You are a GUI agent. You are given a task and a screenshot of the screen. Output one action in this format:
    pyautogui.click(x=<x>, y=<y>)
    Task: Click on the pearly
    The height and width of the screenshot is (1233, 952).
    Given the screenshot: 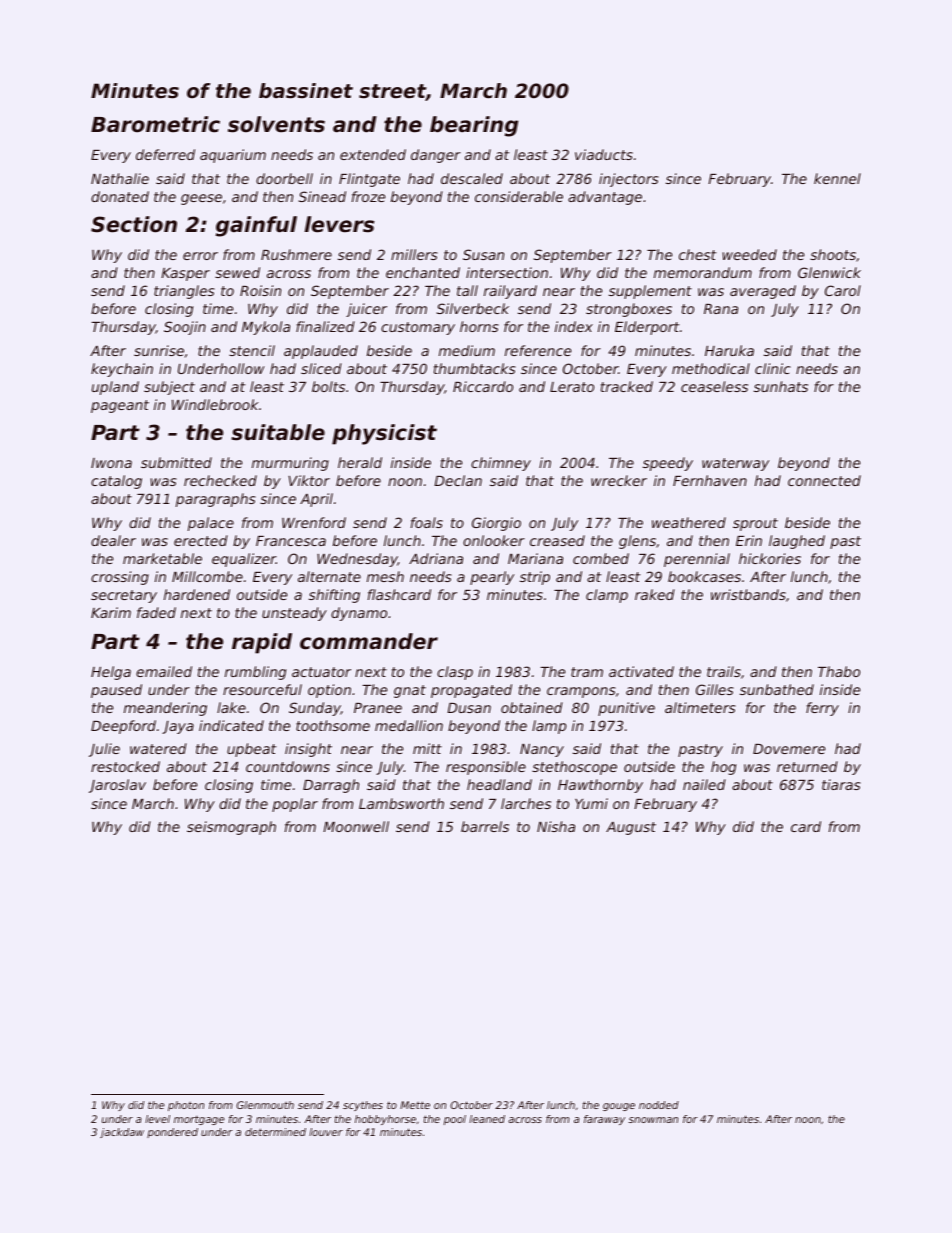 What is the action you would take?
    pyautogui.click(x=492, y=578)
